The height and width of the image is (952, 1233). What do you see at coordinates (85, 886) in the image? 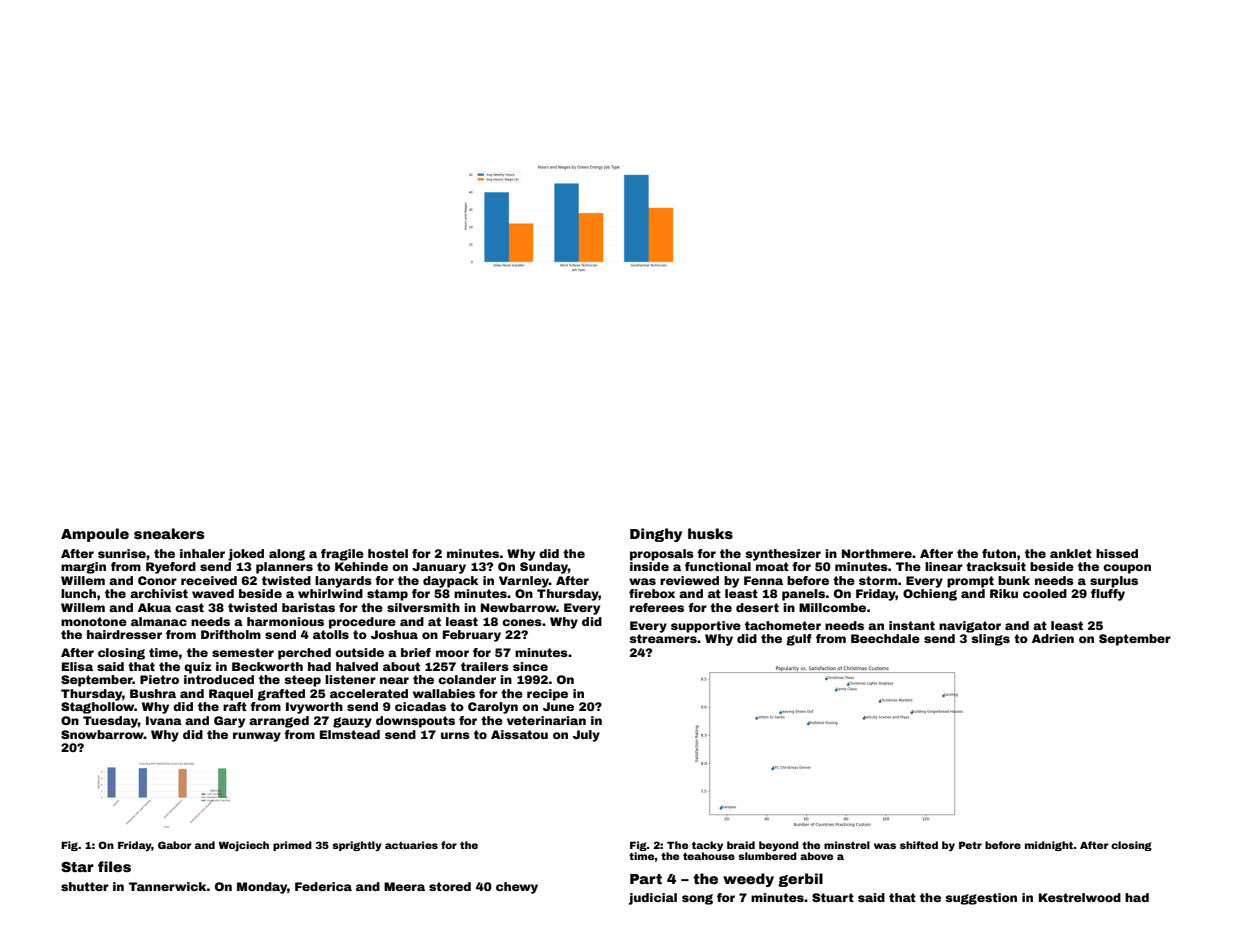
I see `shutter` at bounding box center [85, 886].
